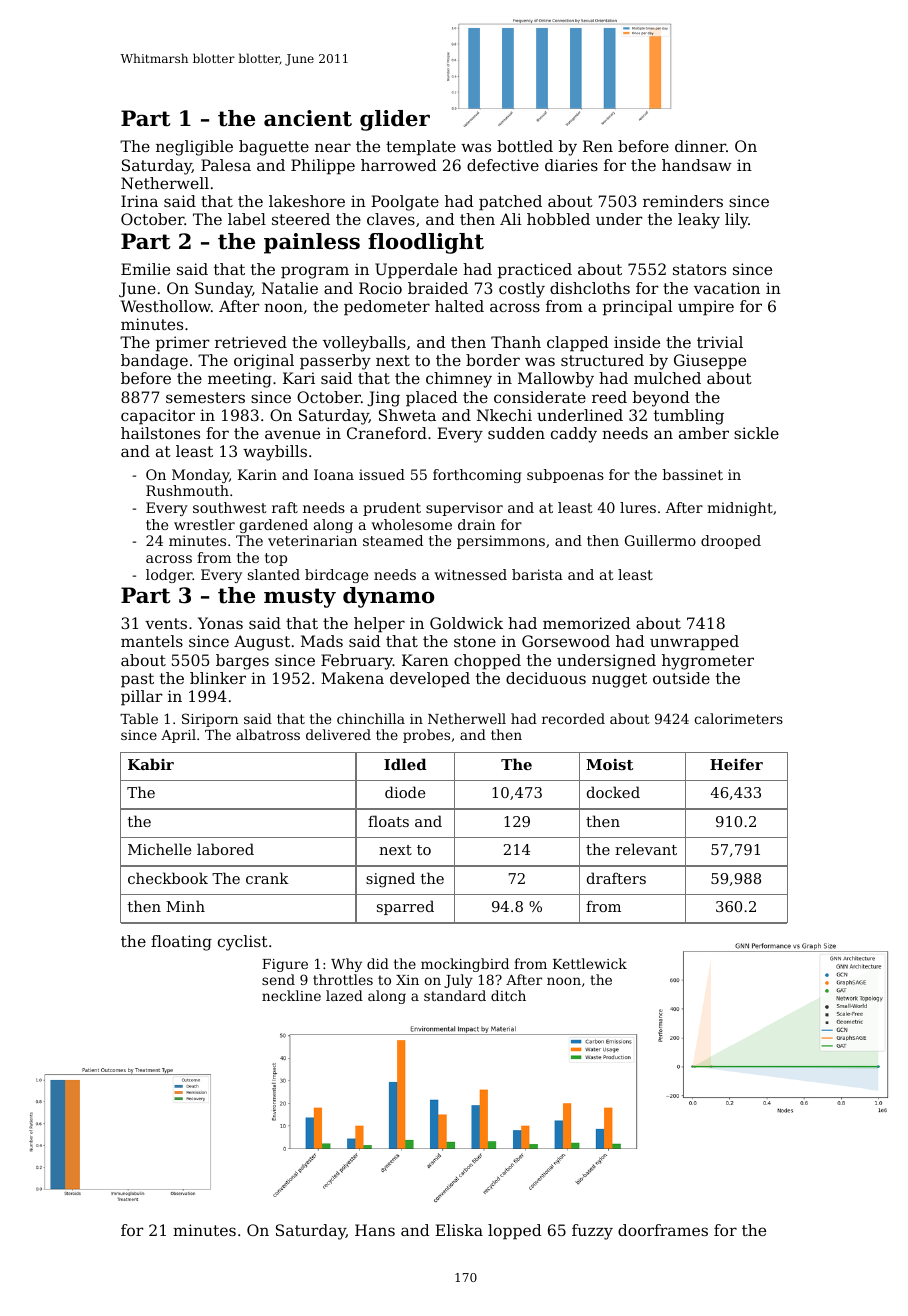 The width and height of the screenshot is (908, 1316). Describe the element at coordinates (152, 641) in the screenshot. I see `mantels` at that location.
